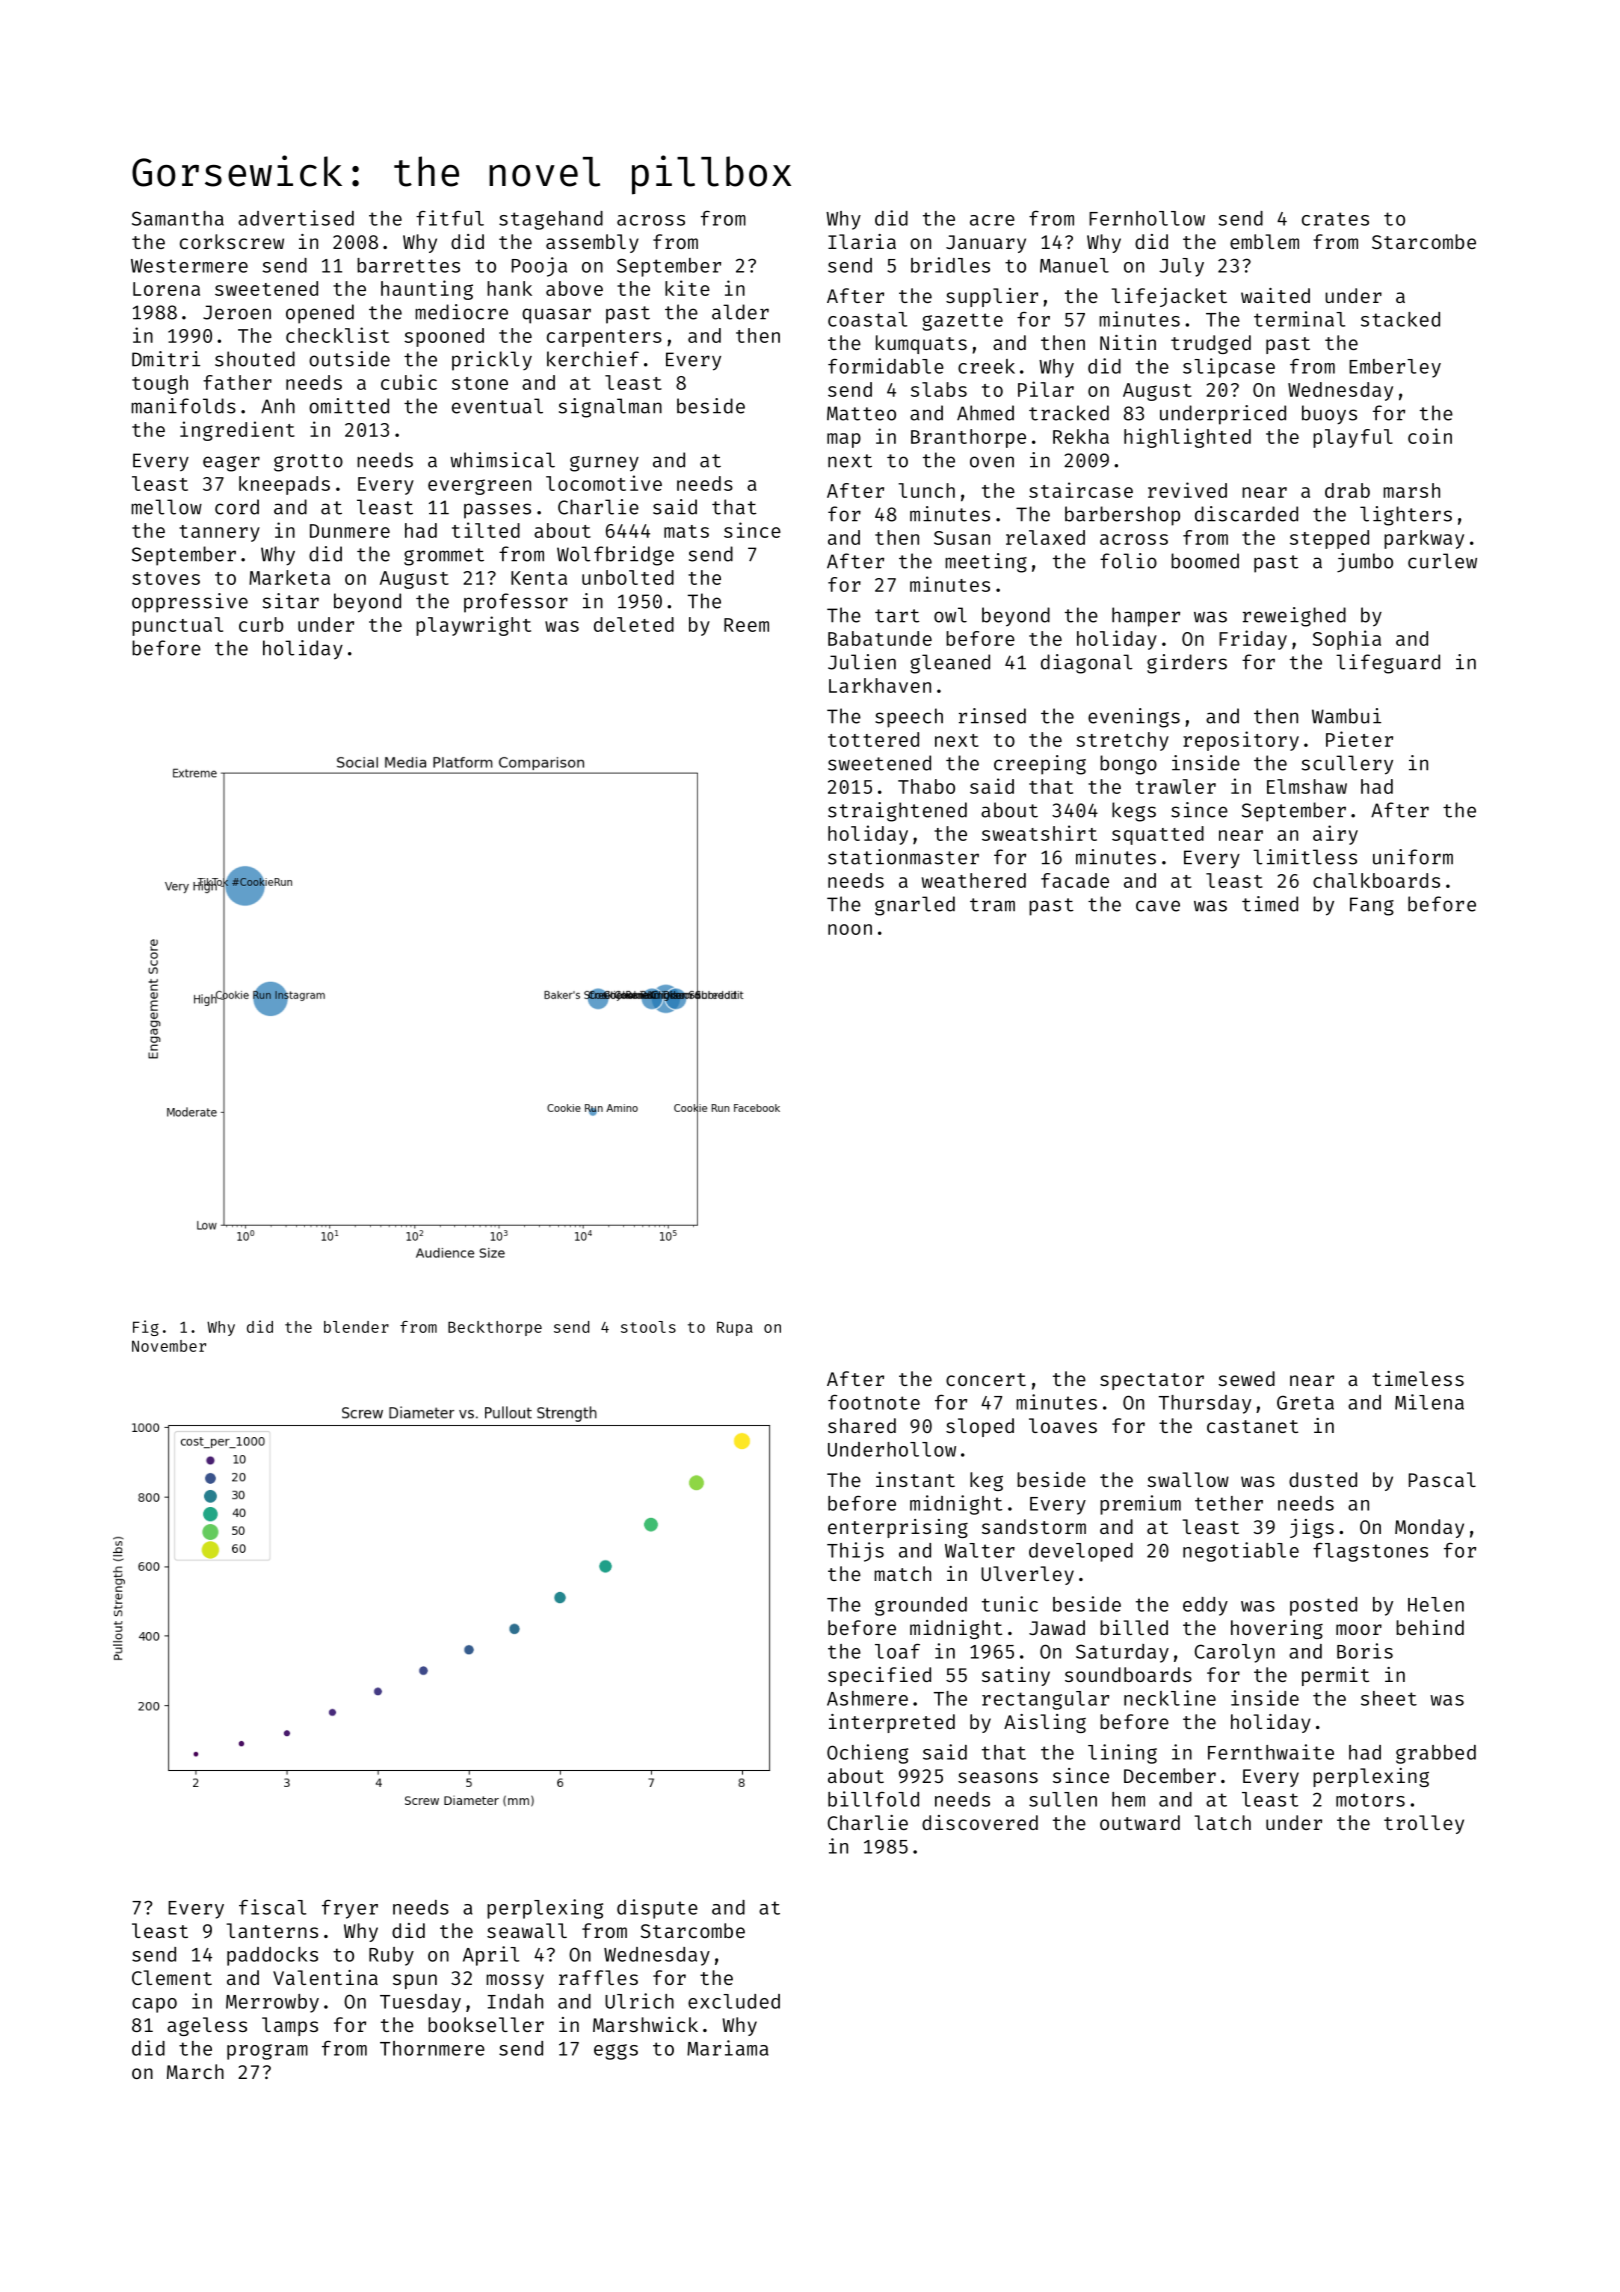 The height and width of the page is (2292, 1620). I want to click on lunch, so click(926, 490).
